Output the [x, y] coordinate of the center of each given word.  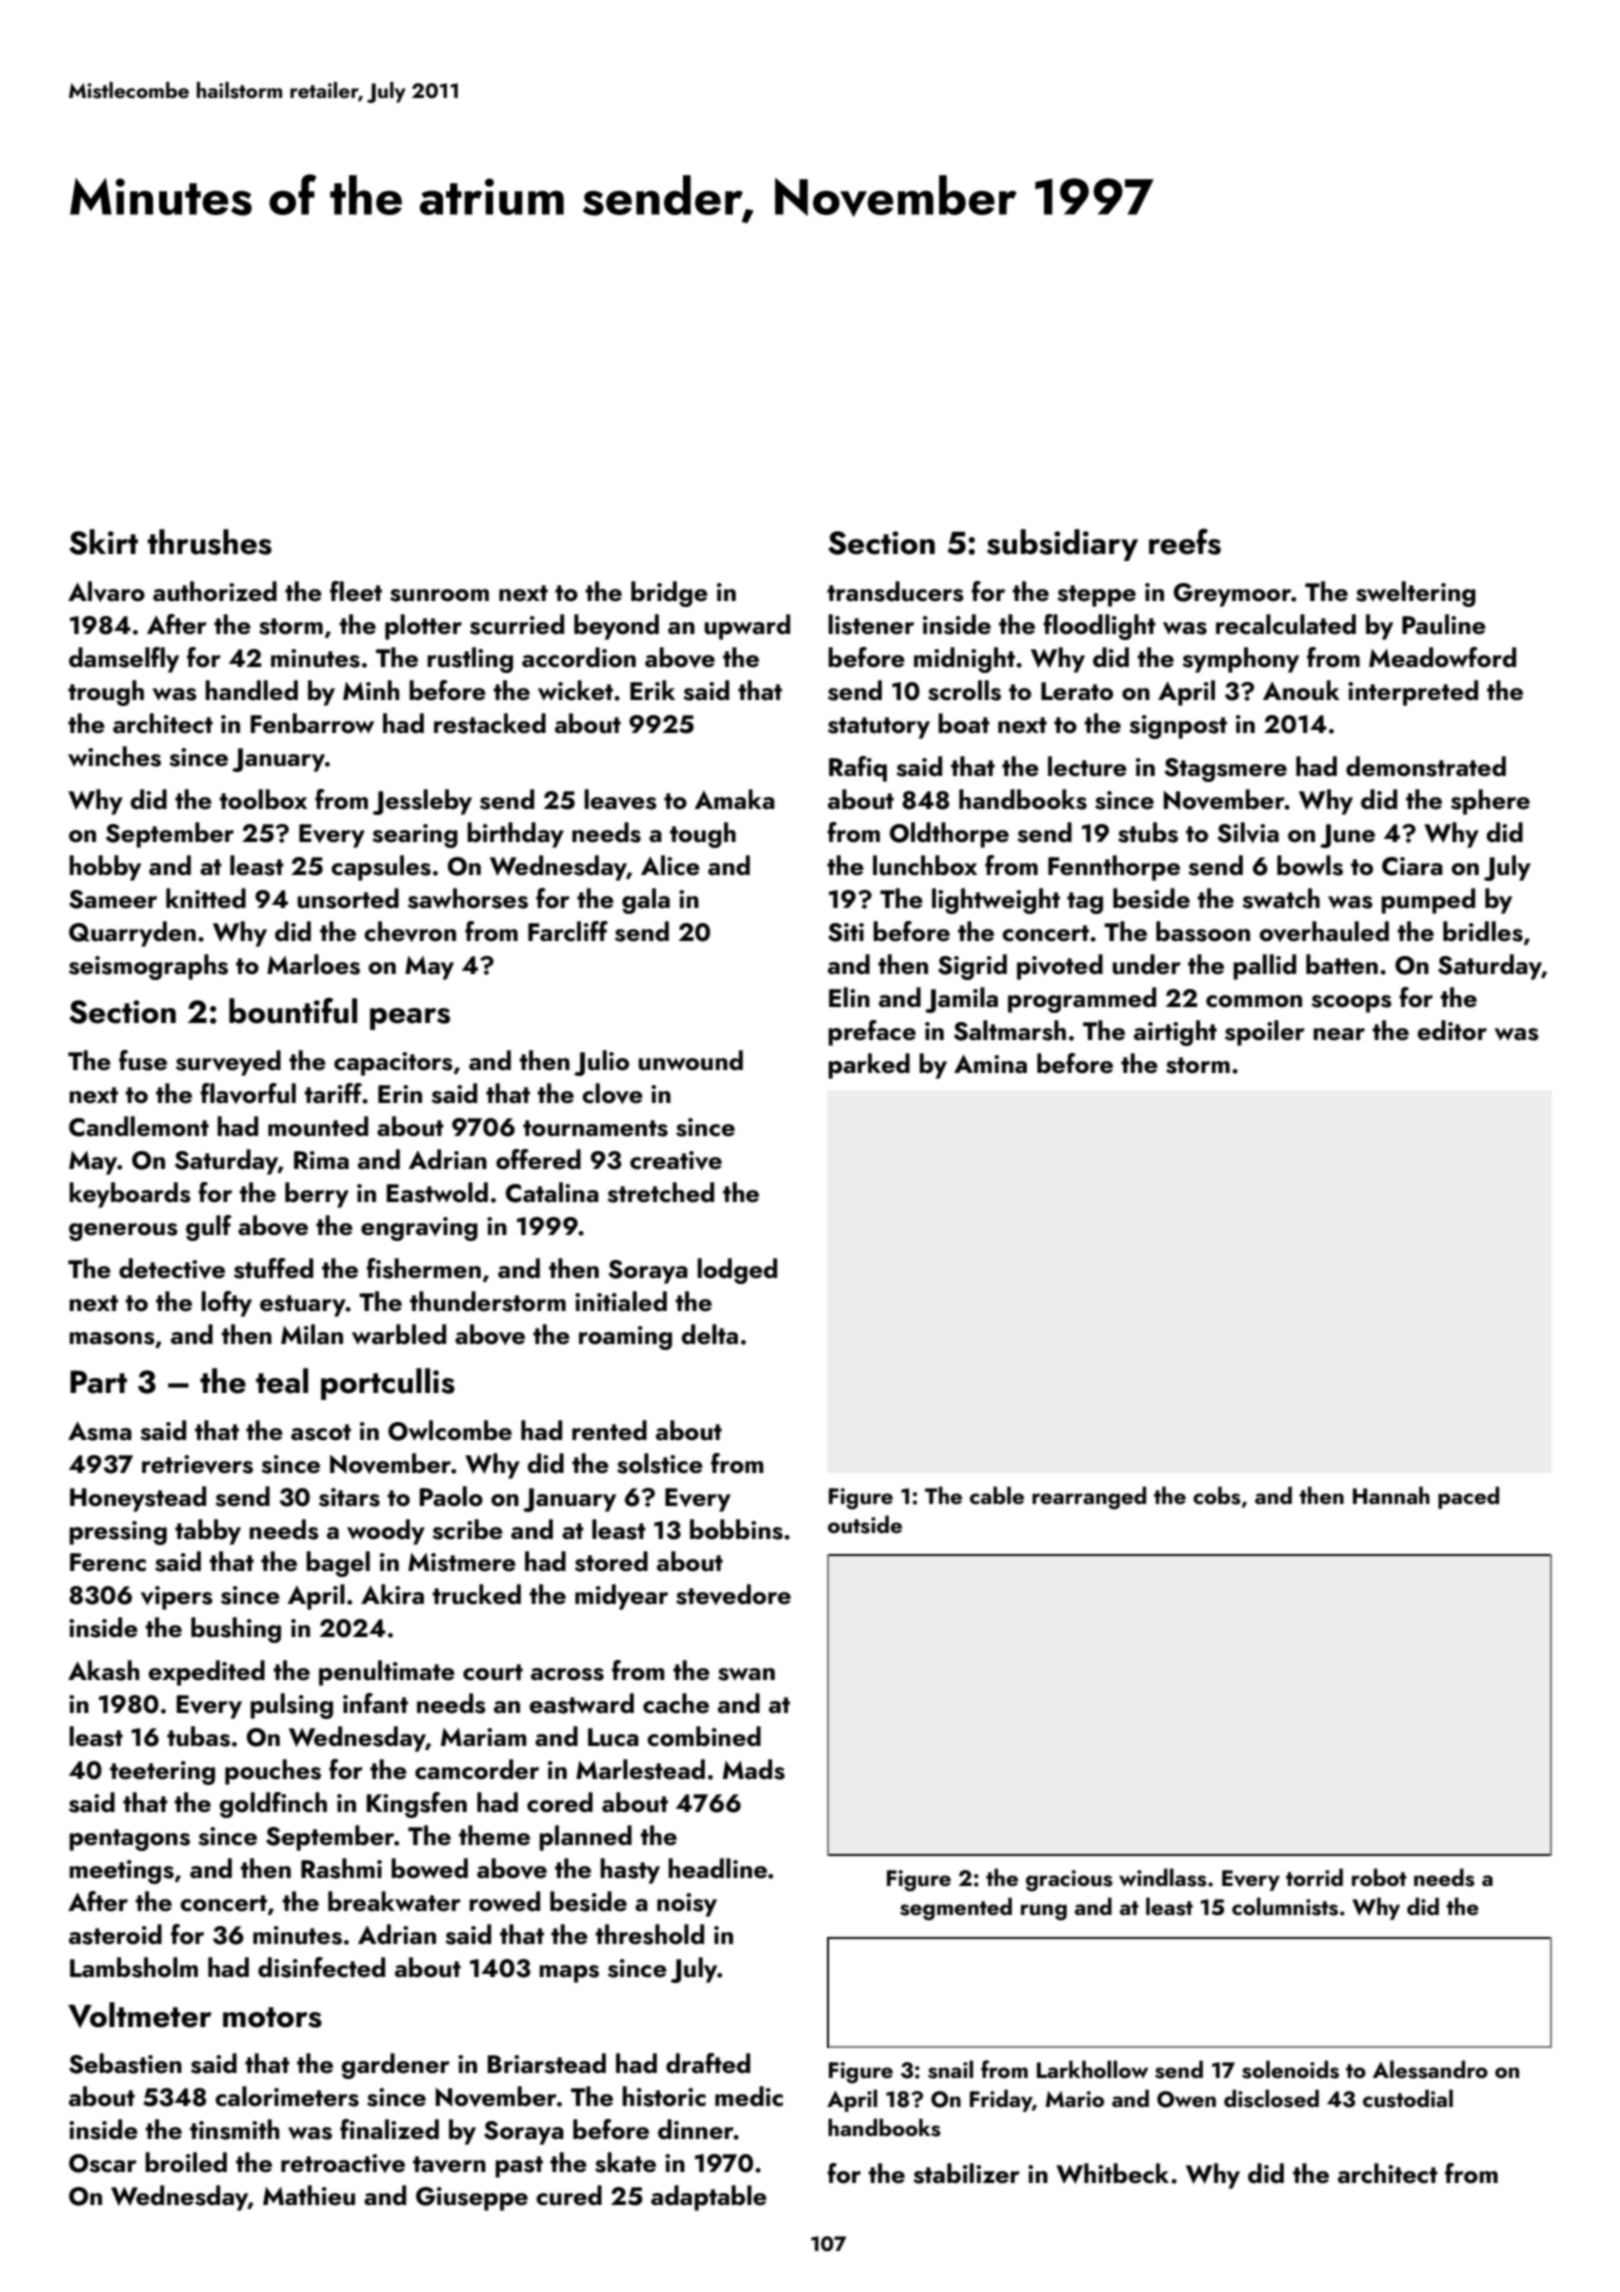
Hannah [1391, 1495]
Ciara [1412, 866]
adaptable [709, 2198]
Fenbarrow [312, 723]
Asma [100, 1431]
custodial [1408, 2098]
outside [865, 1524]
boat [964, 723]
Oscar [103, 2163]
